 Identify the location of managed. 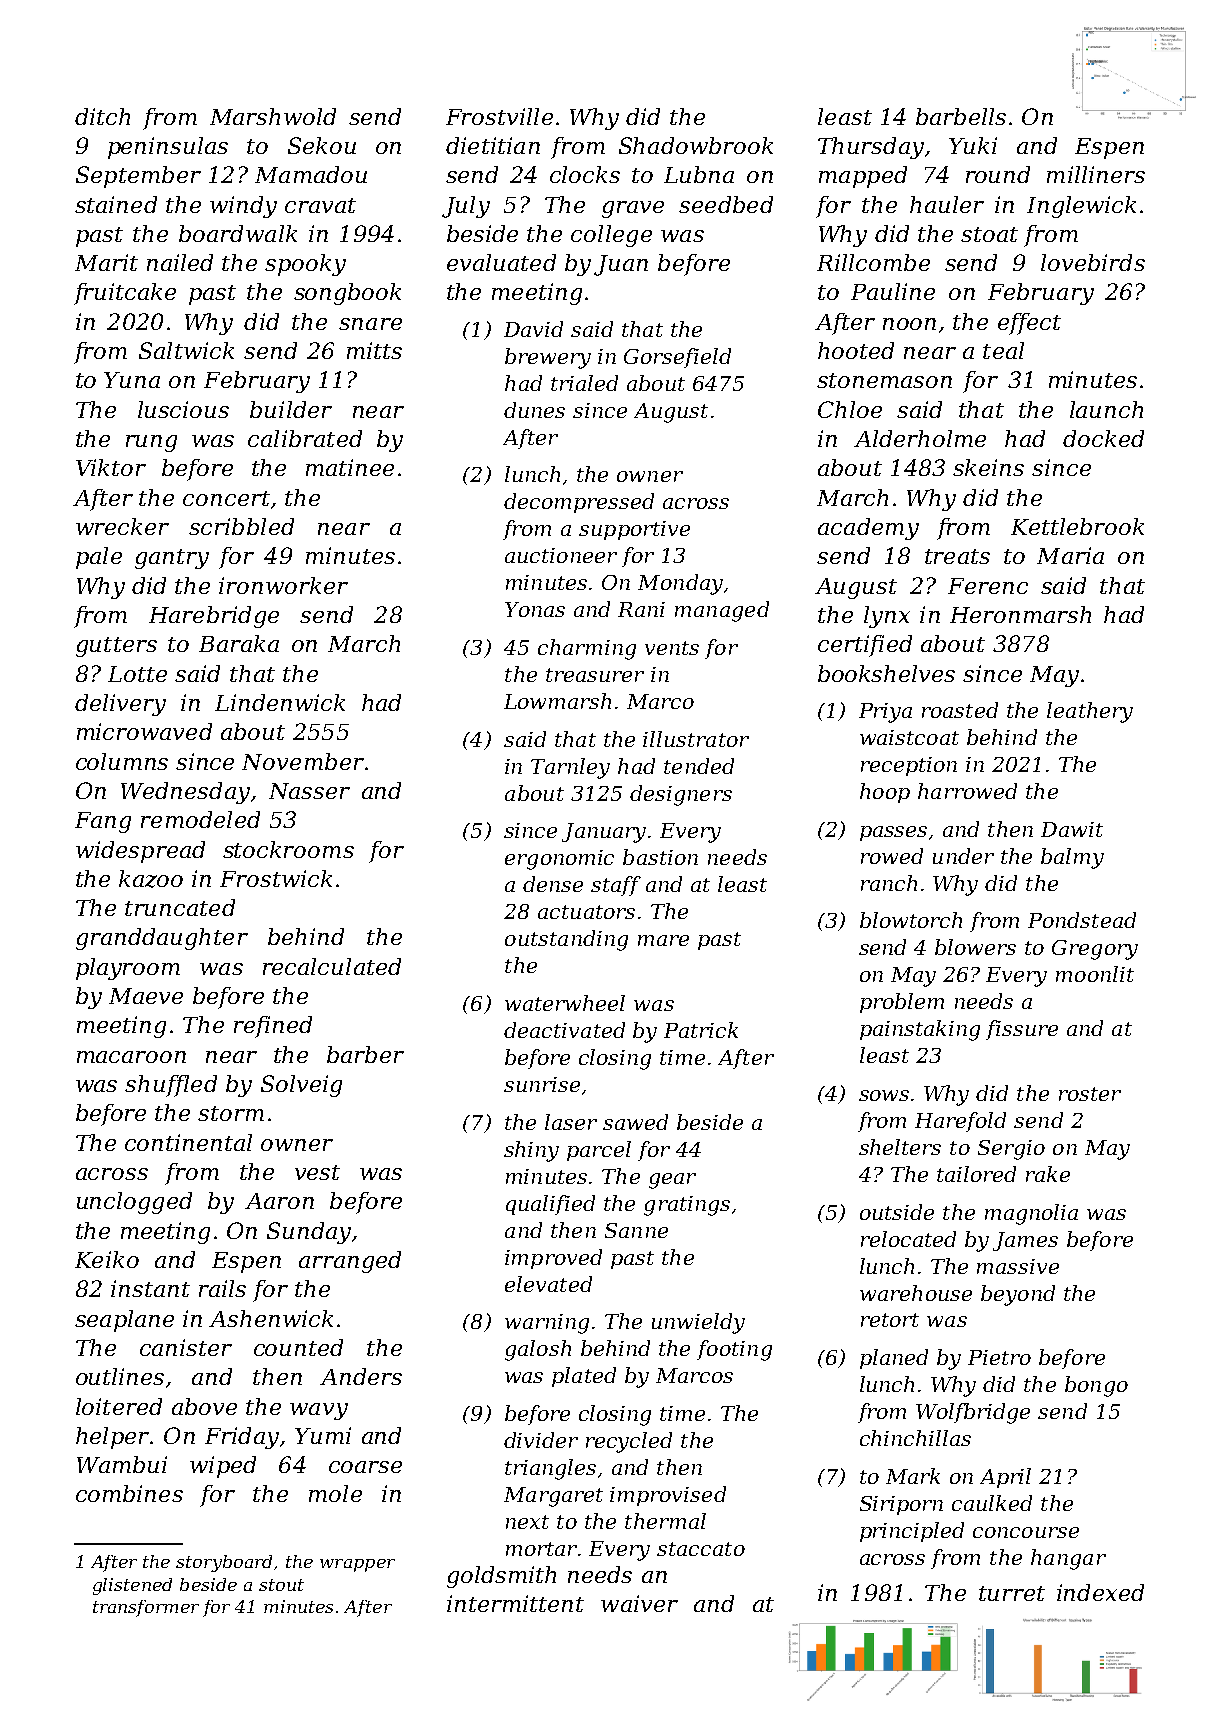
(722, 611).
